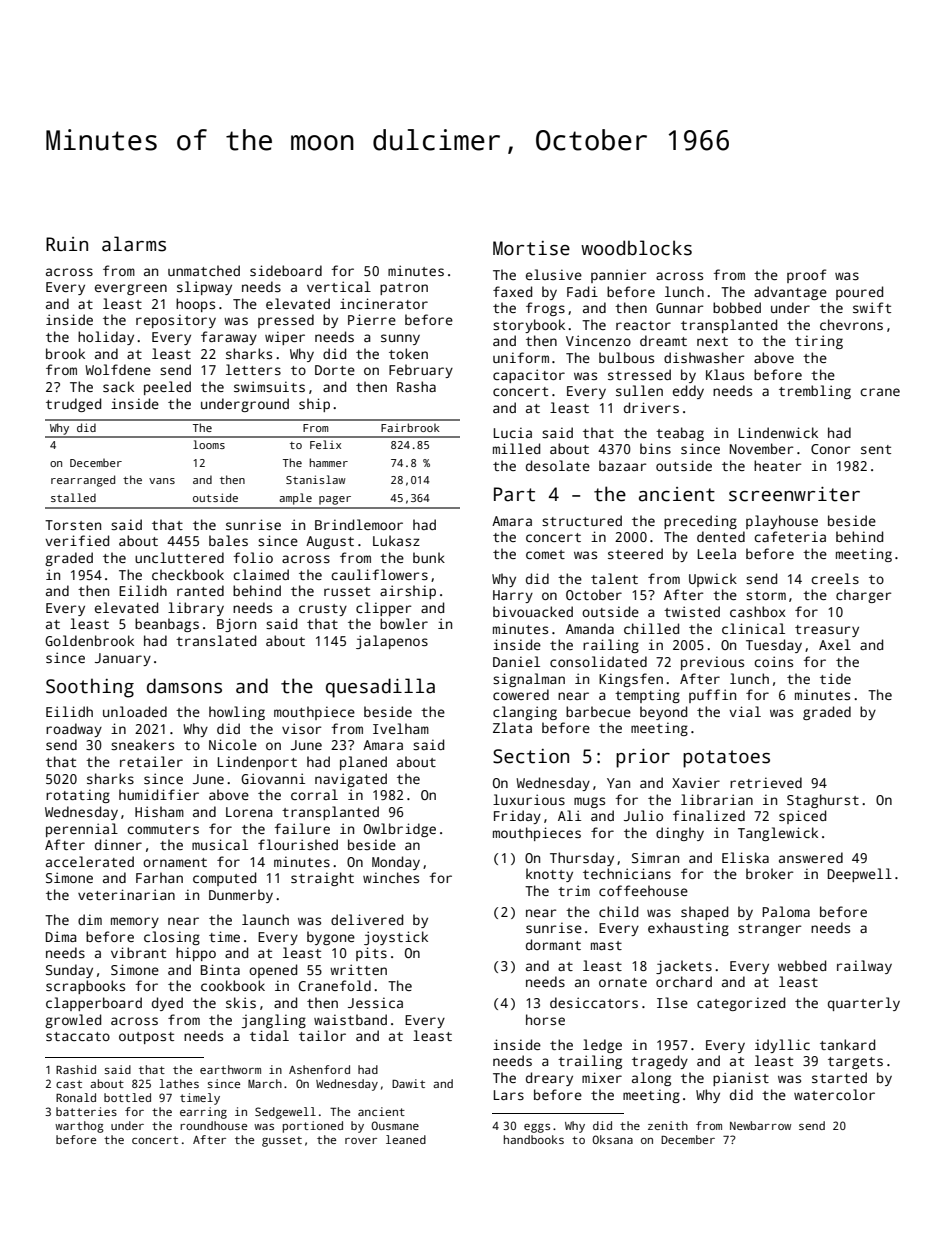 This screenshot has width=952, height=1233. Describe the element at coordinates (339, 286) in the screenshot. I see `vertical` at that location.
